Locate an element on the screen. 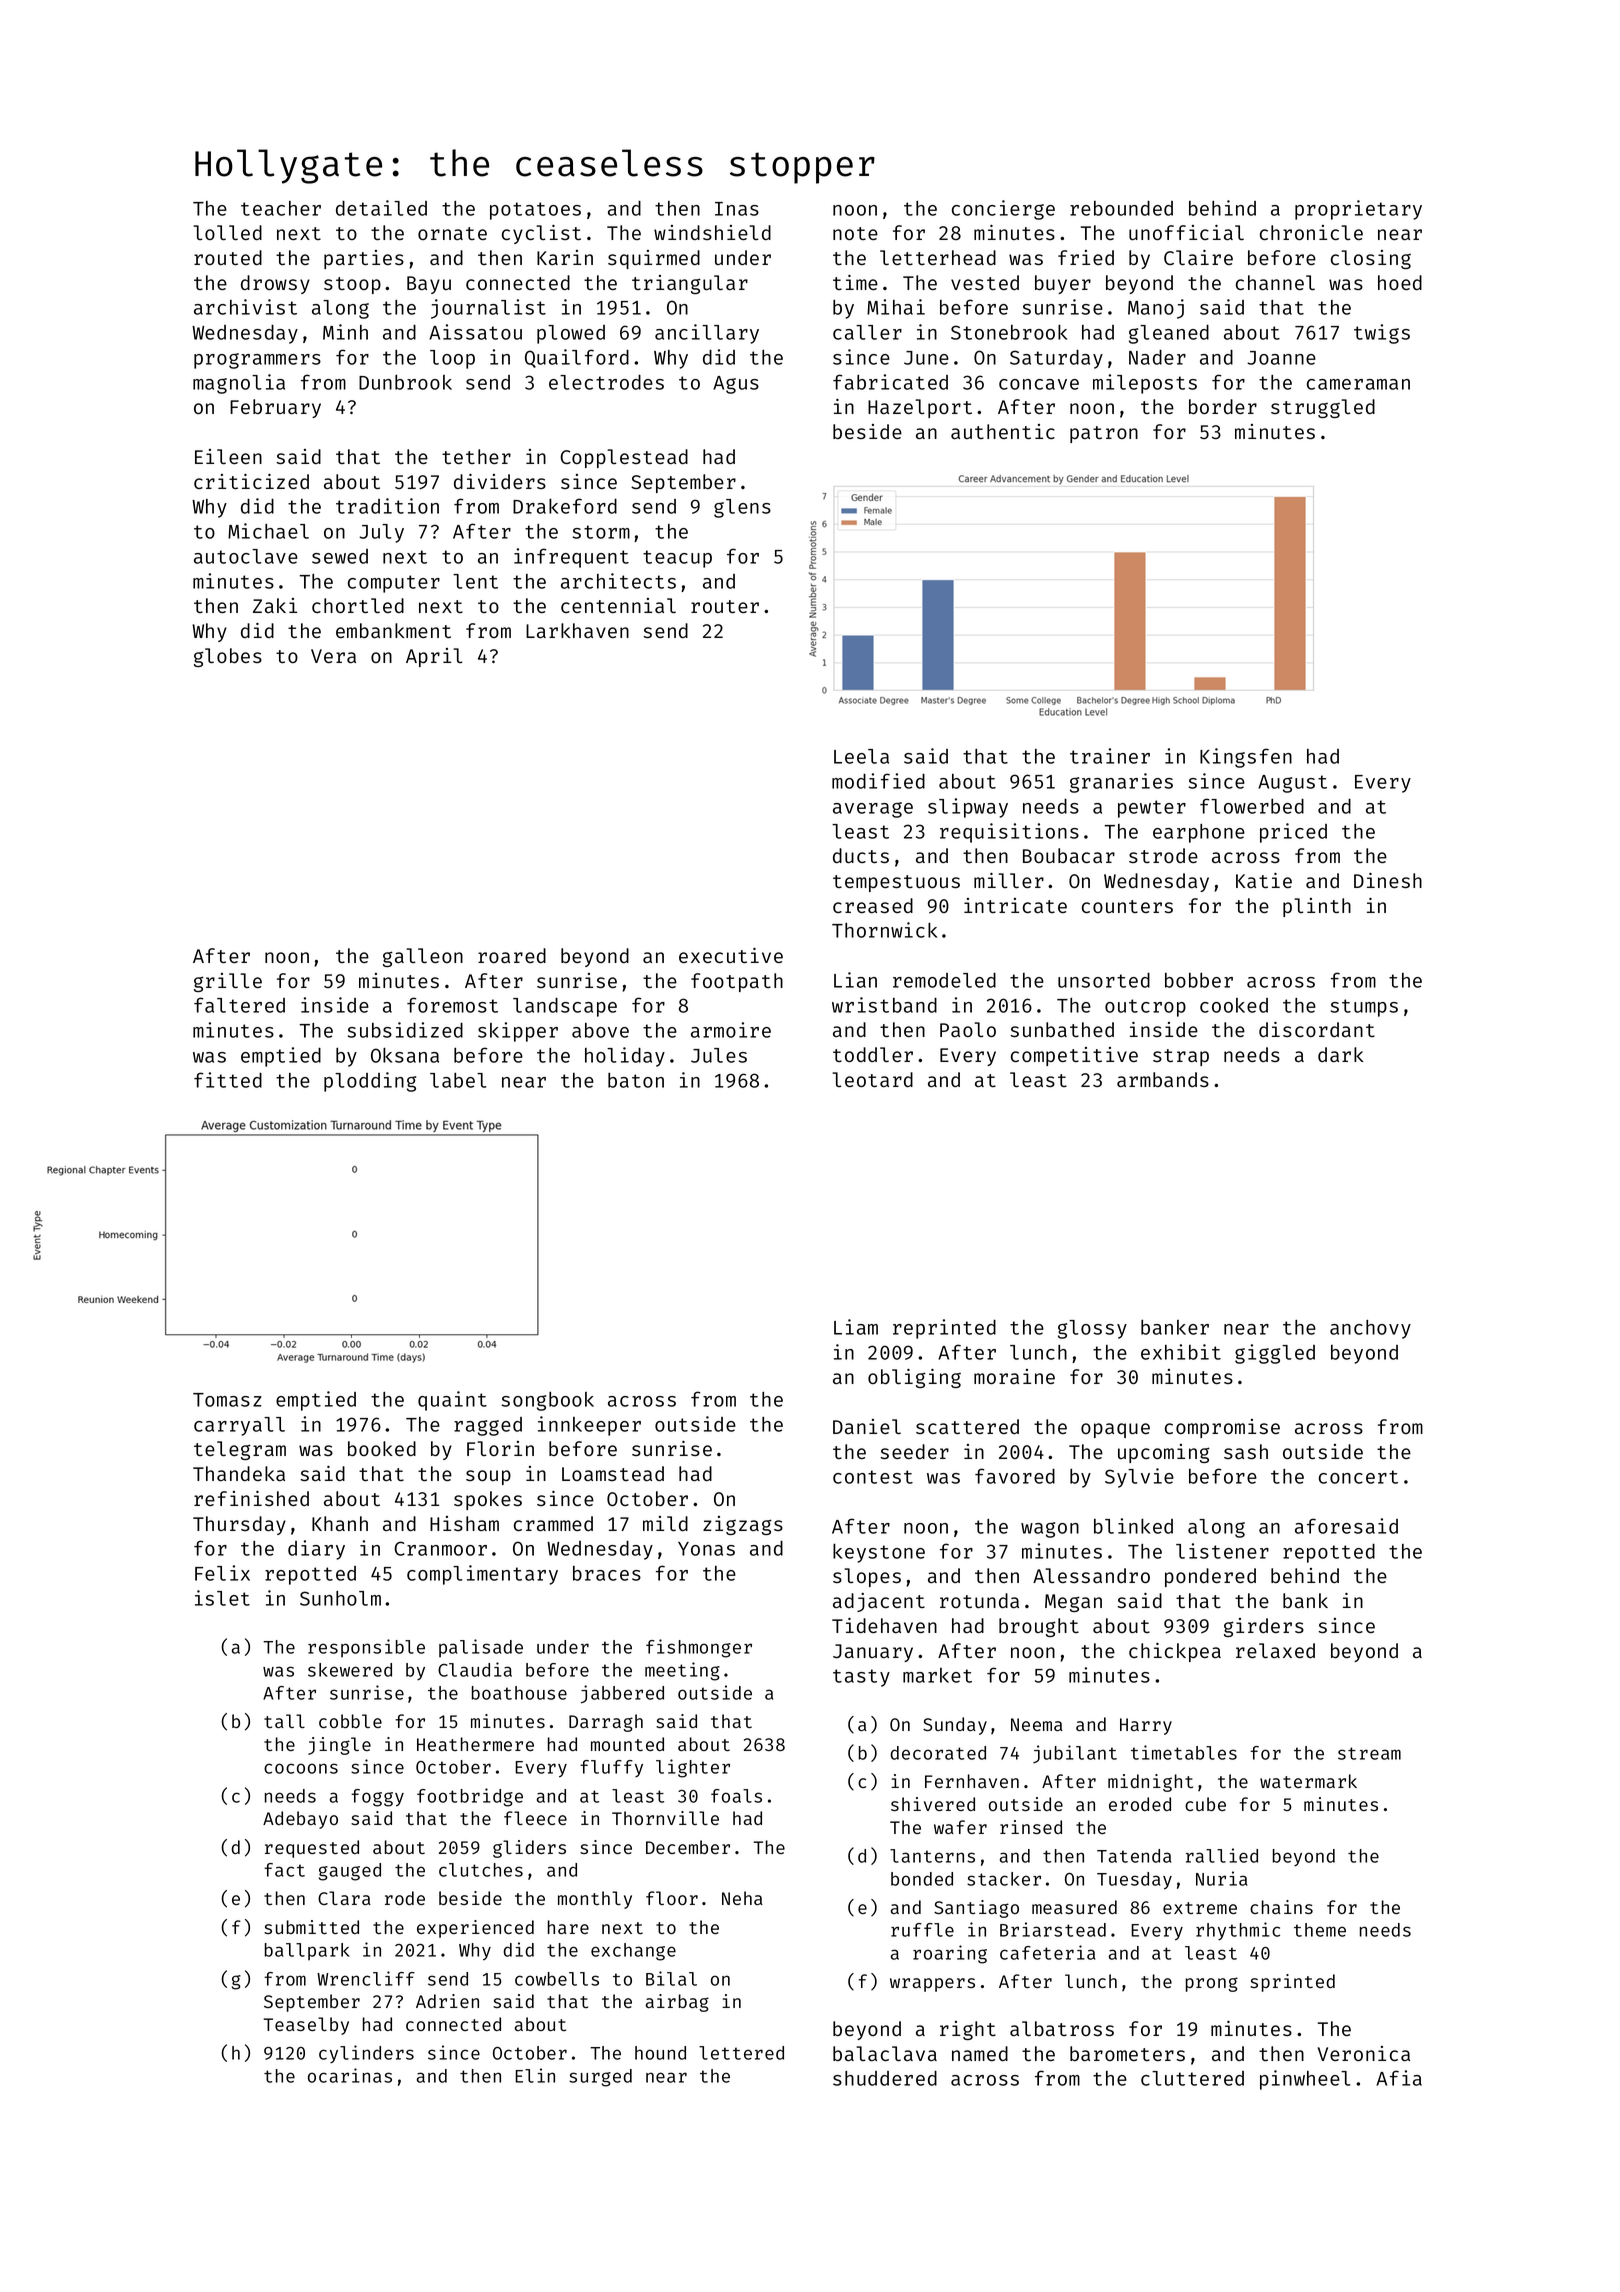 The height and width of the screenshot is (2292, 1620). galleon is located at coordinates (423, 957).
